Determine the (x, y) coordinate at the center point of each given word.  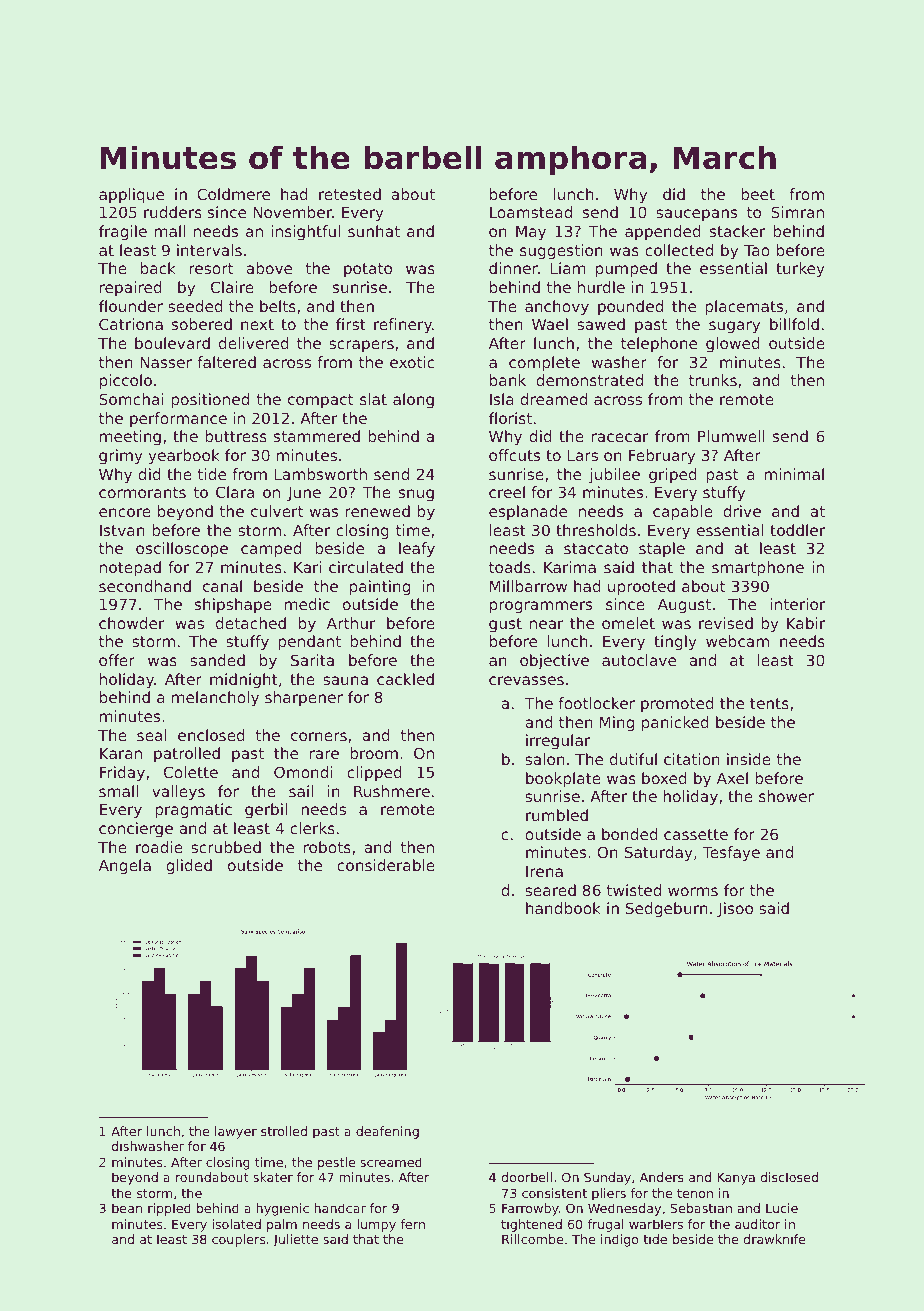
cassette (696, 834)
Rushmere (392, 791)
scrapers (361, 346)
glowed (733, 344)
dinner (513, 268)
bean (127, 1208)
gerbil (266, 810)
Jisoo (735, 909)
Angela (125, 866)
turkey (800, 269)
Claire (232, 287)
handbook (563, 908)
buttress (236, 436)
